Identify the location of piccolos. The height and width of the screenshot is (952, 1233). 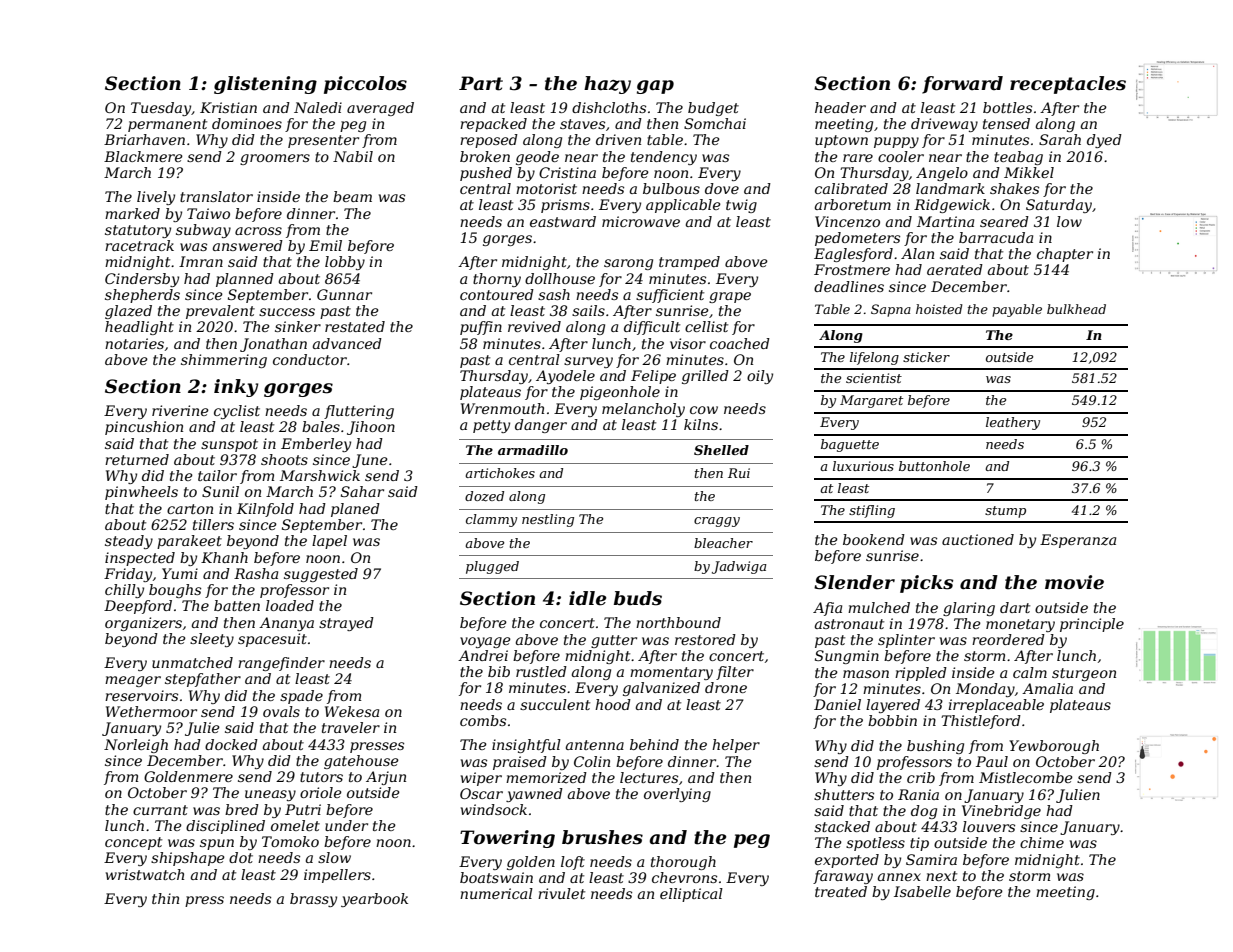
(365, 85).
